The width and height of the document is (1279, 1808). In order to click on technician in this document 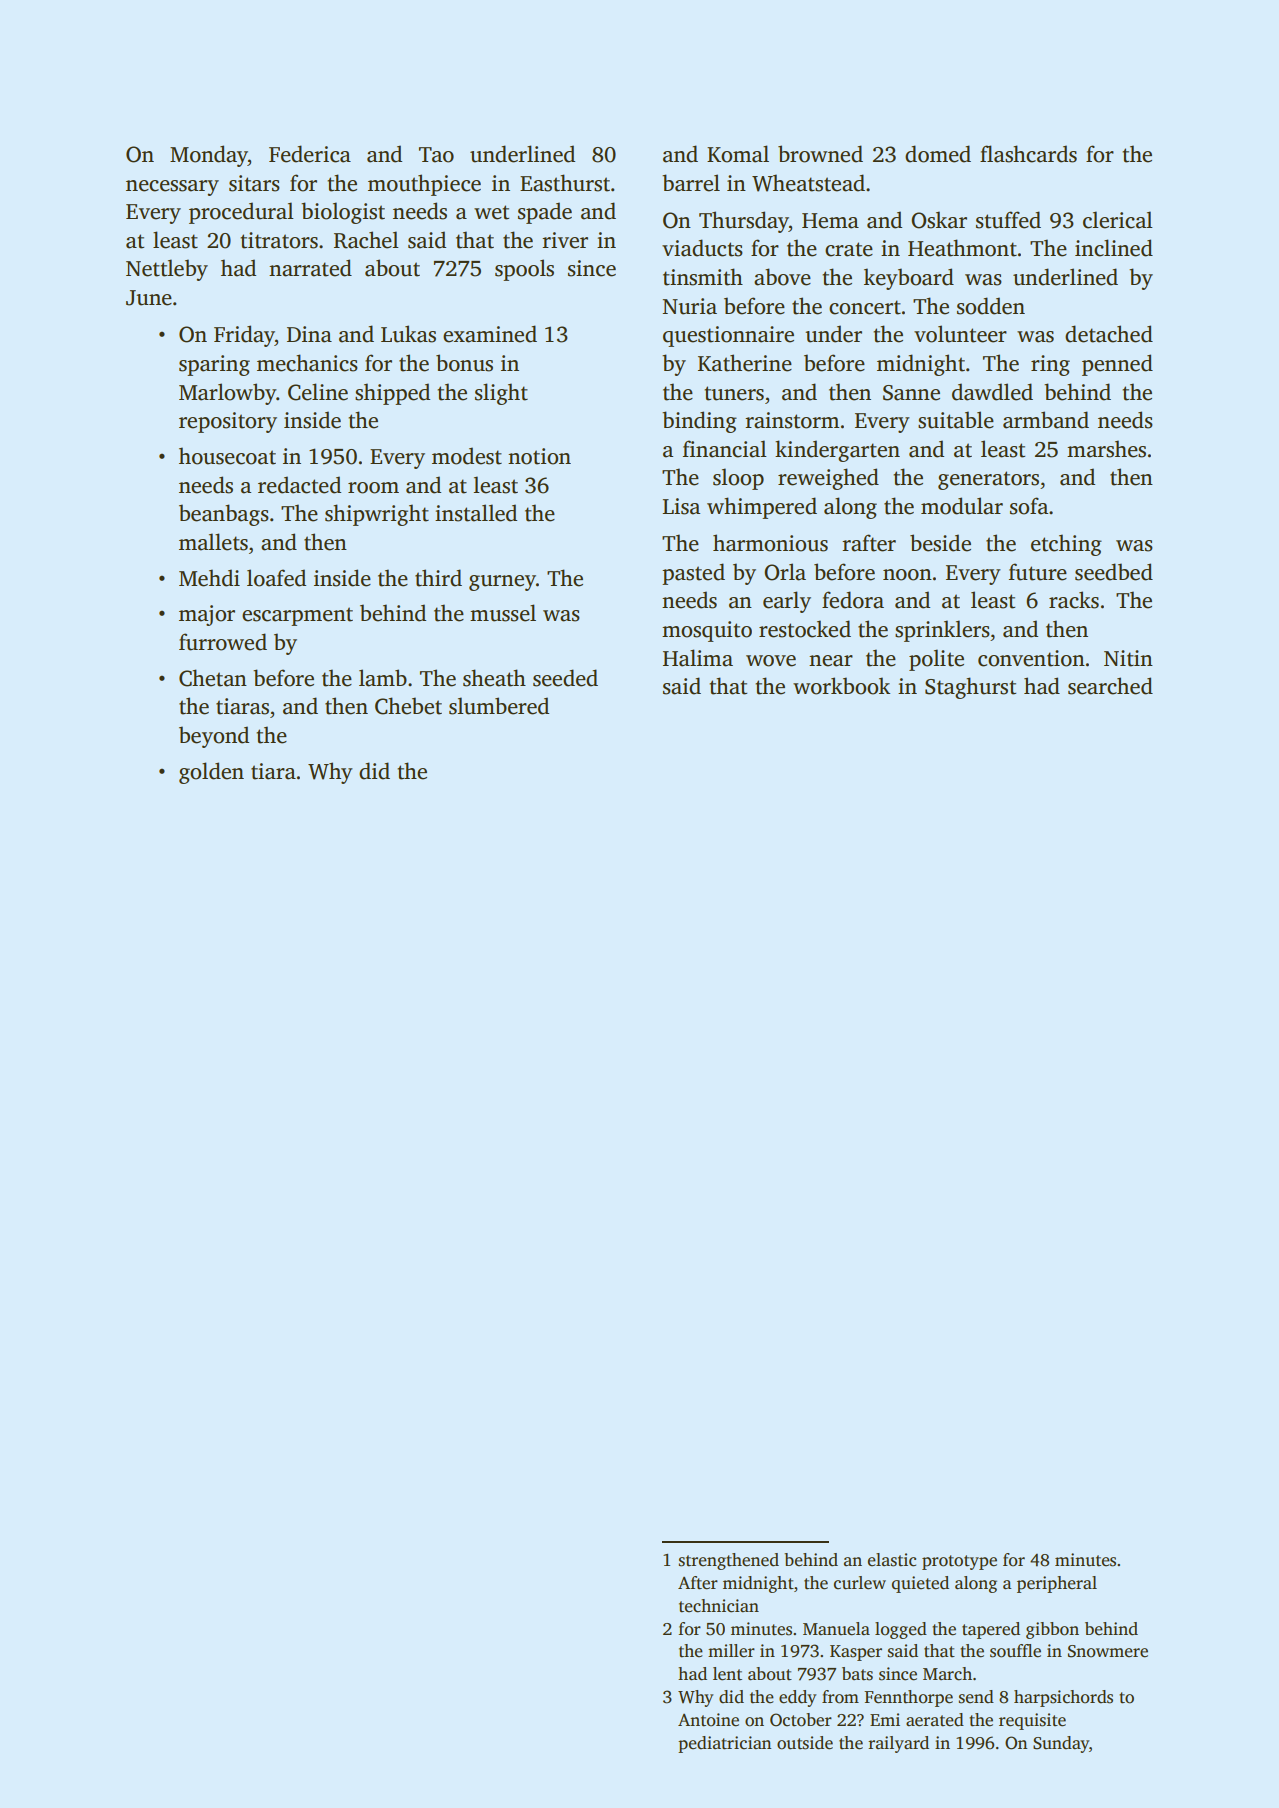, I will do `click(719, 1606)`.
